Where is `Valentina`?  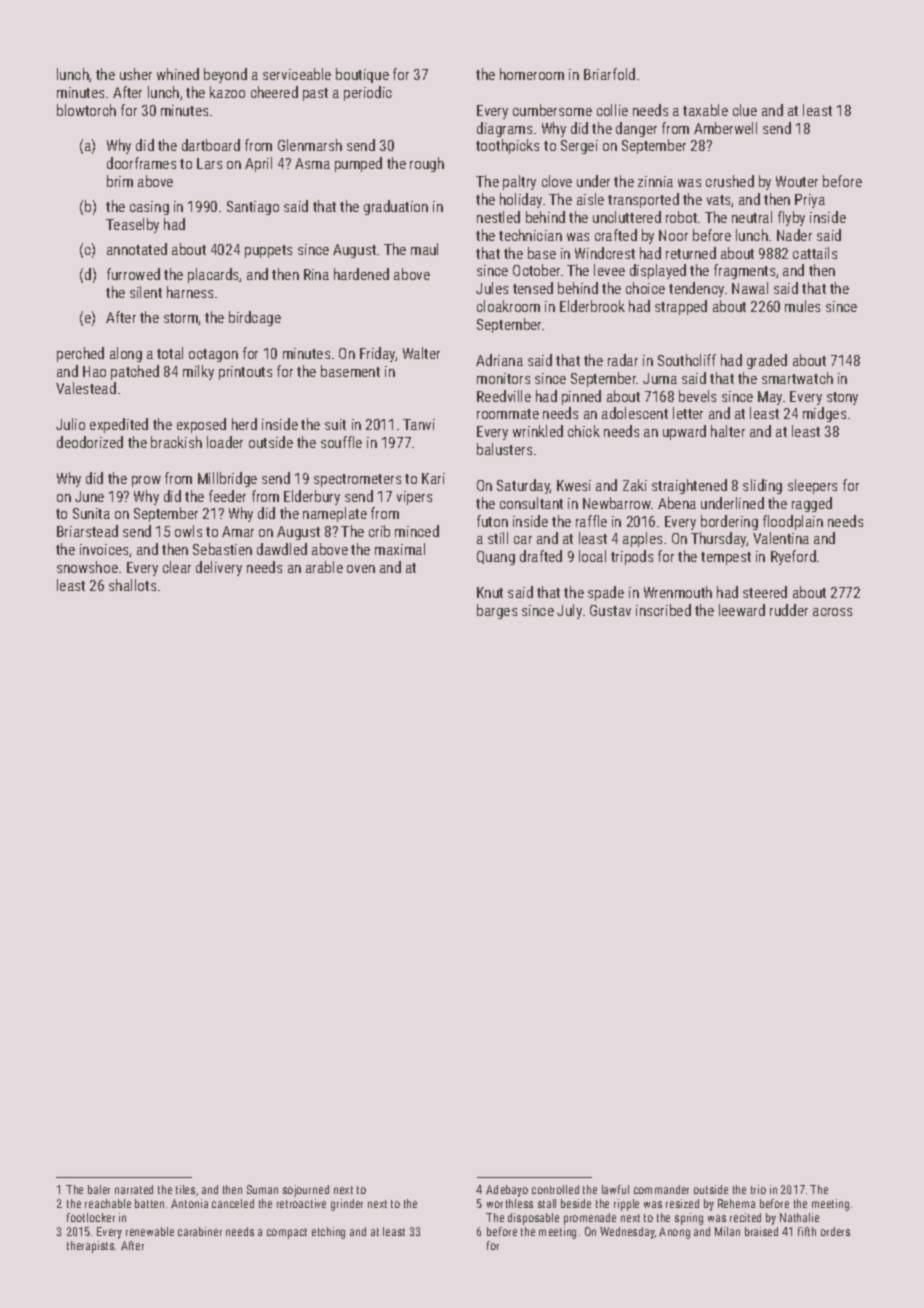
Valentina is located at coordinates (781, 538).
